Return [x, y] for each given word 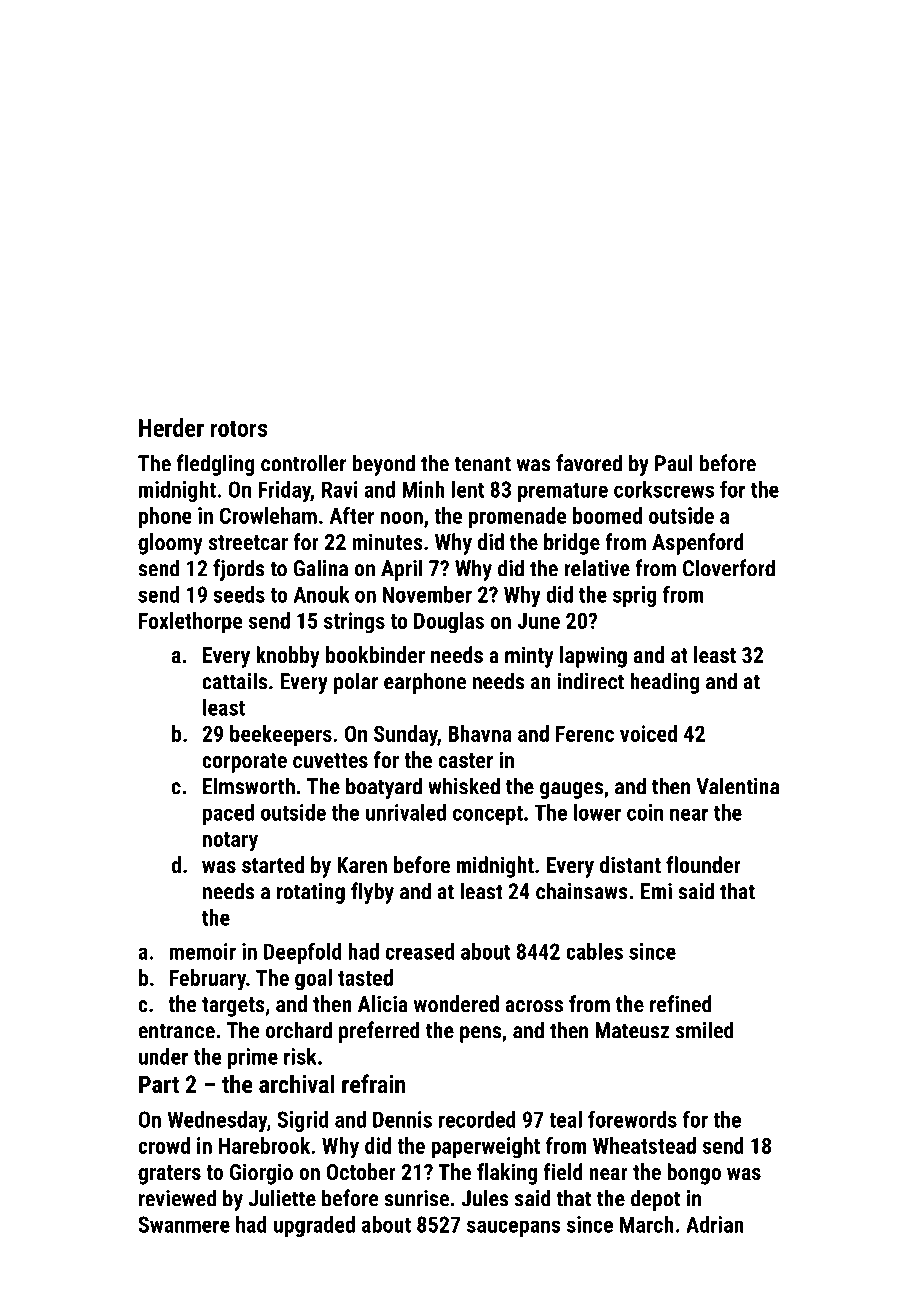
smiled [705, 1030]
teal [565, 1119]
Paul [674, 463]
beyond [384, 465]
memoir [202, 951]
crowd [164, 1145]
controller [303, 463]
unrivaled [406, 812]
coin [645, 812]
